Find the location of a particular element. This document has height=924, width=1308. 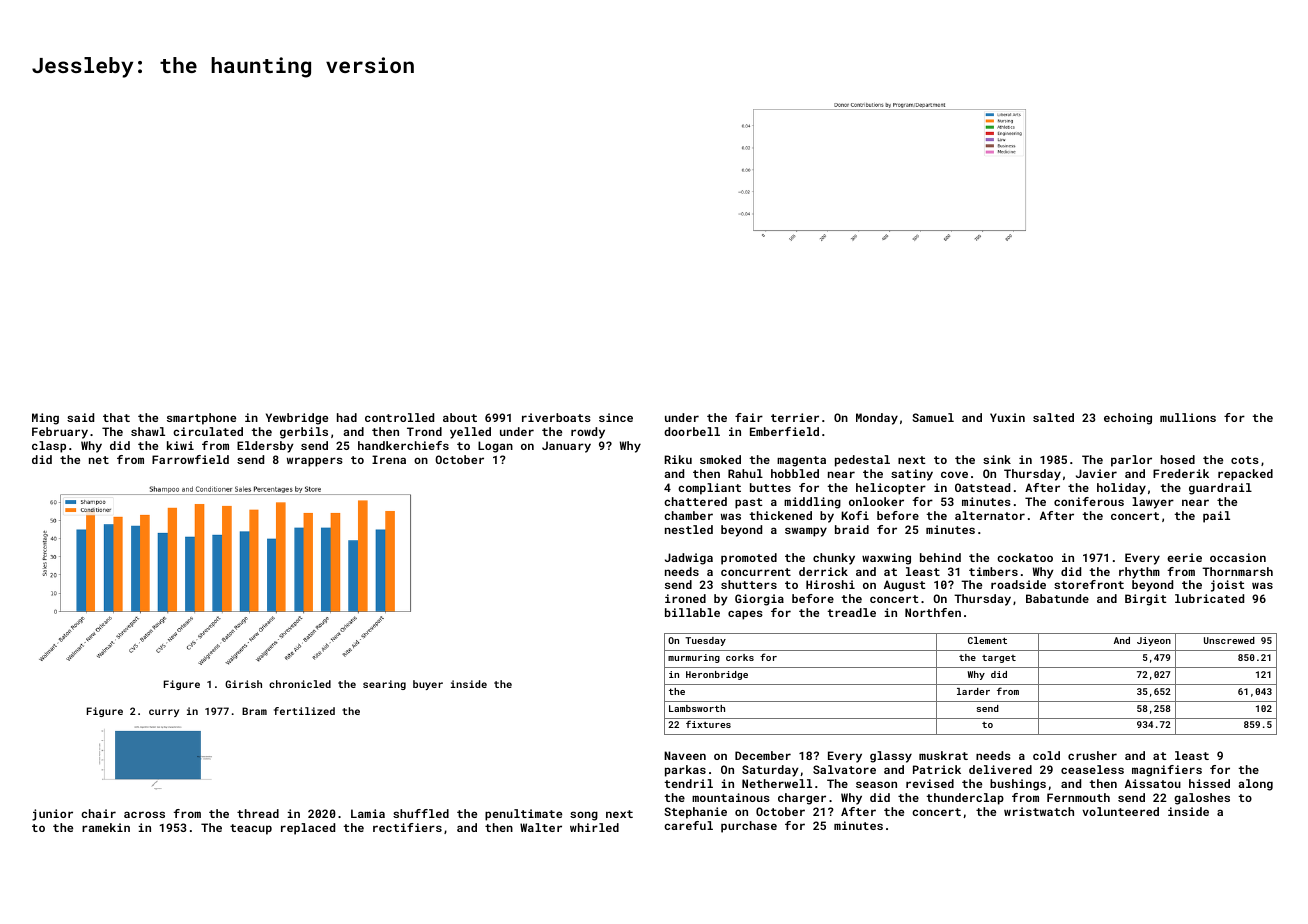

about is located at coordinates (460, 417).
